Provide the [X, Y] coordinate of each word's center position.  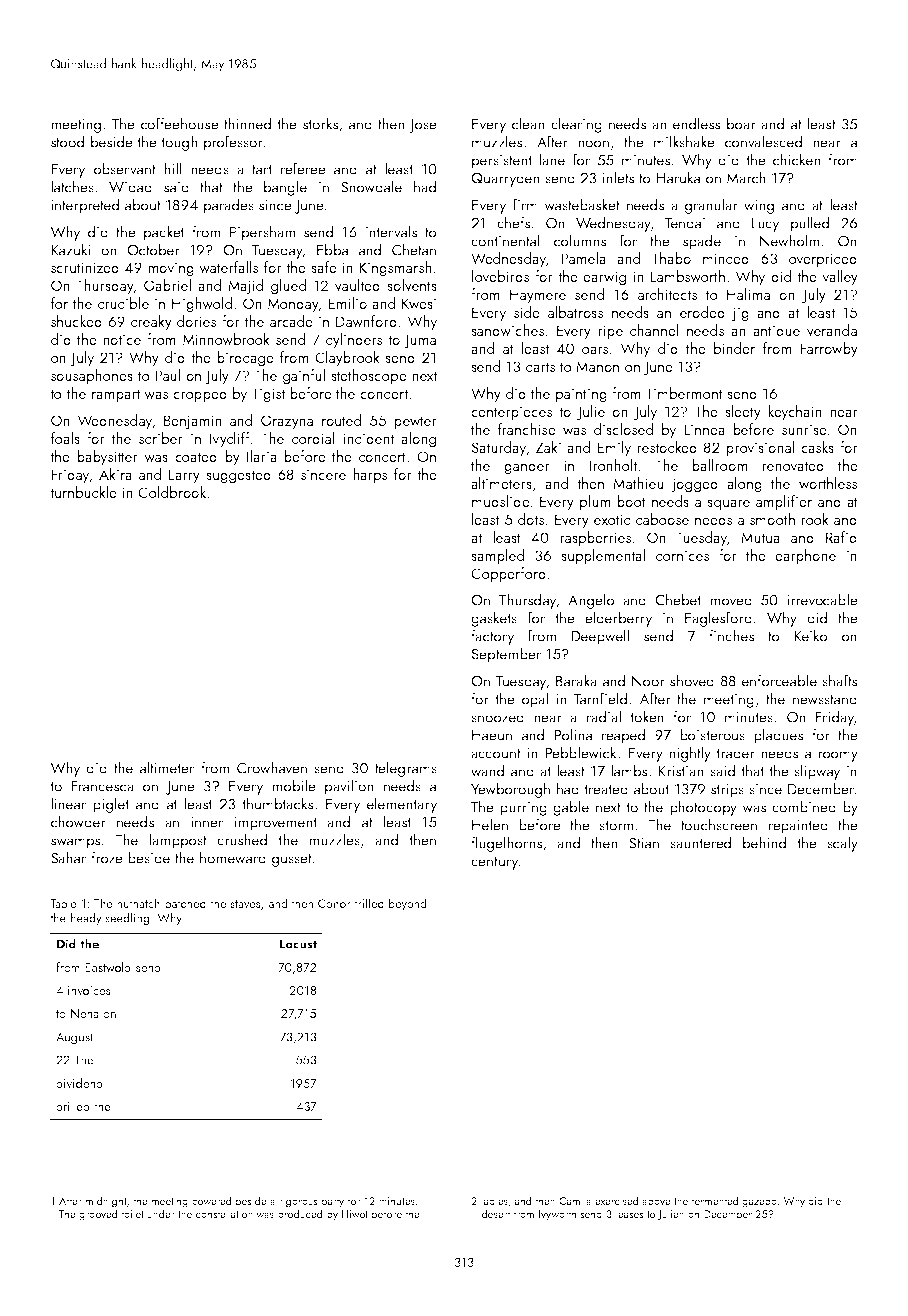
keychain [795, 413]
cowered [211, 1201]
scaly [842, 844]
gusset [292, 860]
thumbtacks [277, 803]
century [494, 863]
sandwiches [507, 330]
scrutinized [85, 267]
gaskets [494, 619]
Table [63, 903]
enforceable [779, 680]
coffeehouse [180, 123]
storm [616, 826]
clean [528, 123]
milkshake [684, 141]
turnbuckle [83, 492]
